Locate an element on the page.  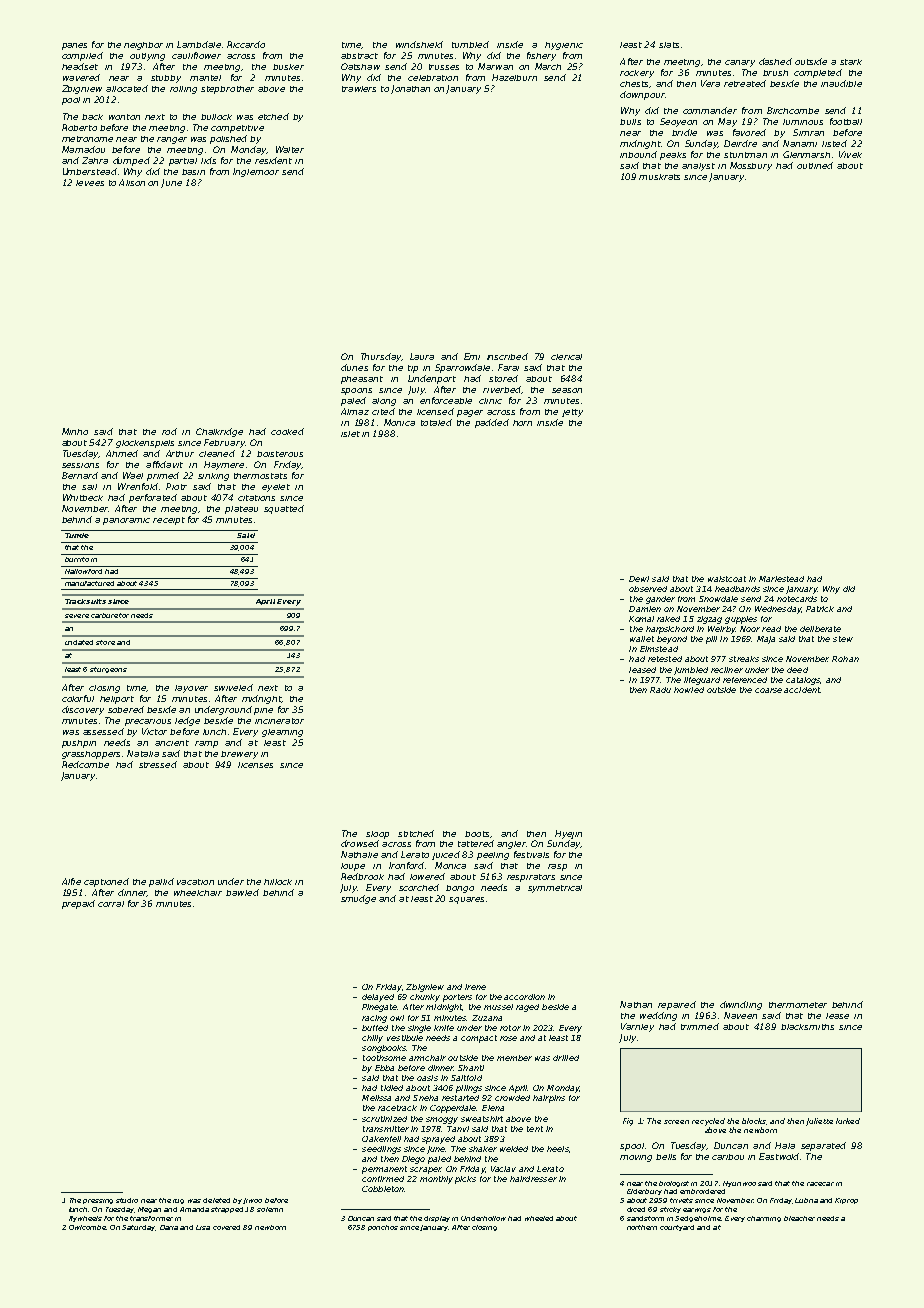
bleacher is located at coordinates (799, 1218).
